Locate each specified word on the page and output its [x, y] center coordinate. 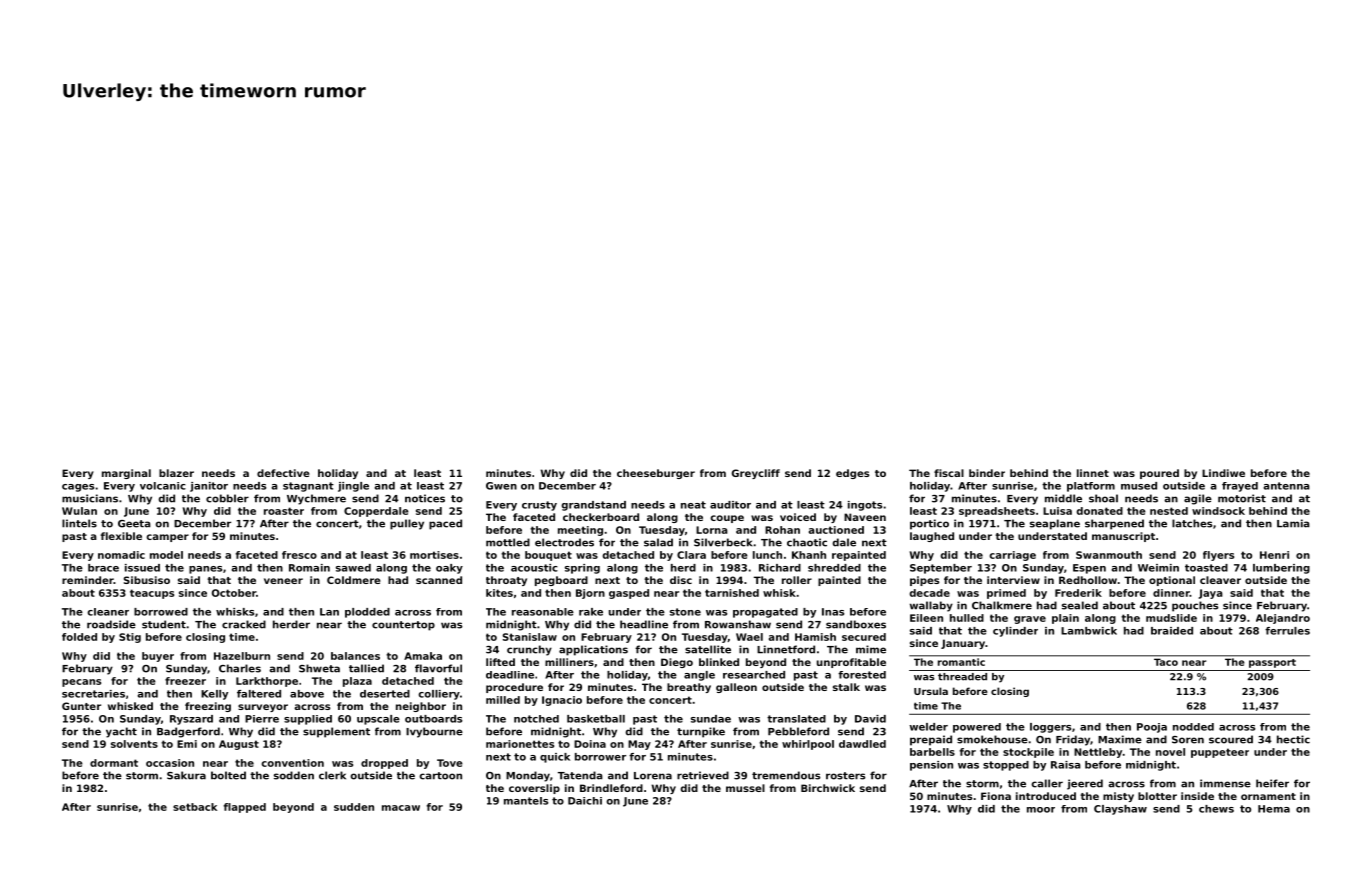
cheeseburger [656, 474]
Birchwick [828, 788]
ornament [1268, 796]
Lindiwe [1223, 473]
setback [195, 807]
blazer [176, 473]
